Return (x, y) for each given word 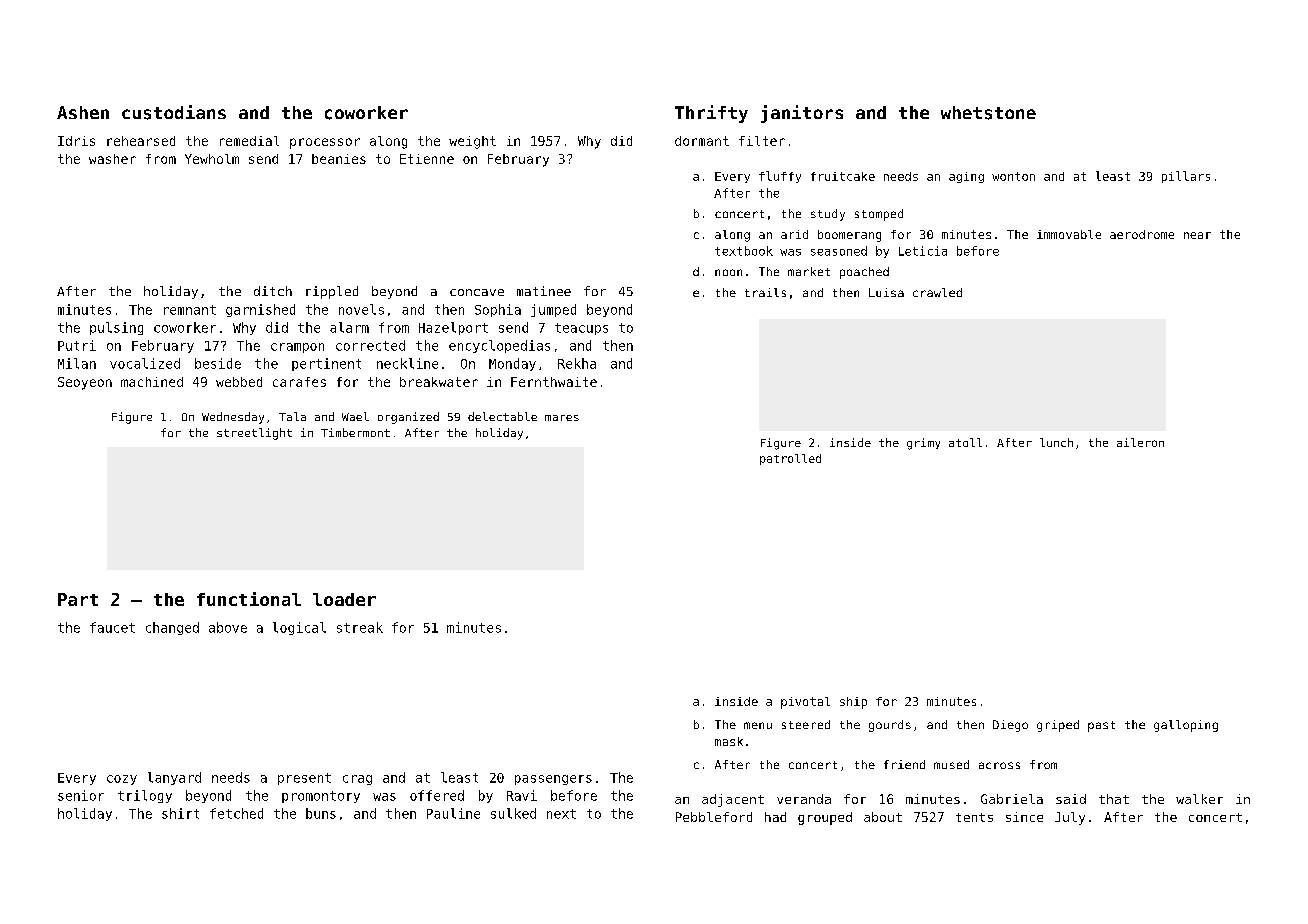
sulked (513, 813)
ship (853, 703)
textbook (744, 251)
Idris (76, 141)
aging (966, 177)
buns (321, 813)
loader (344, 599)
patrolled (790, 459)
